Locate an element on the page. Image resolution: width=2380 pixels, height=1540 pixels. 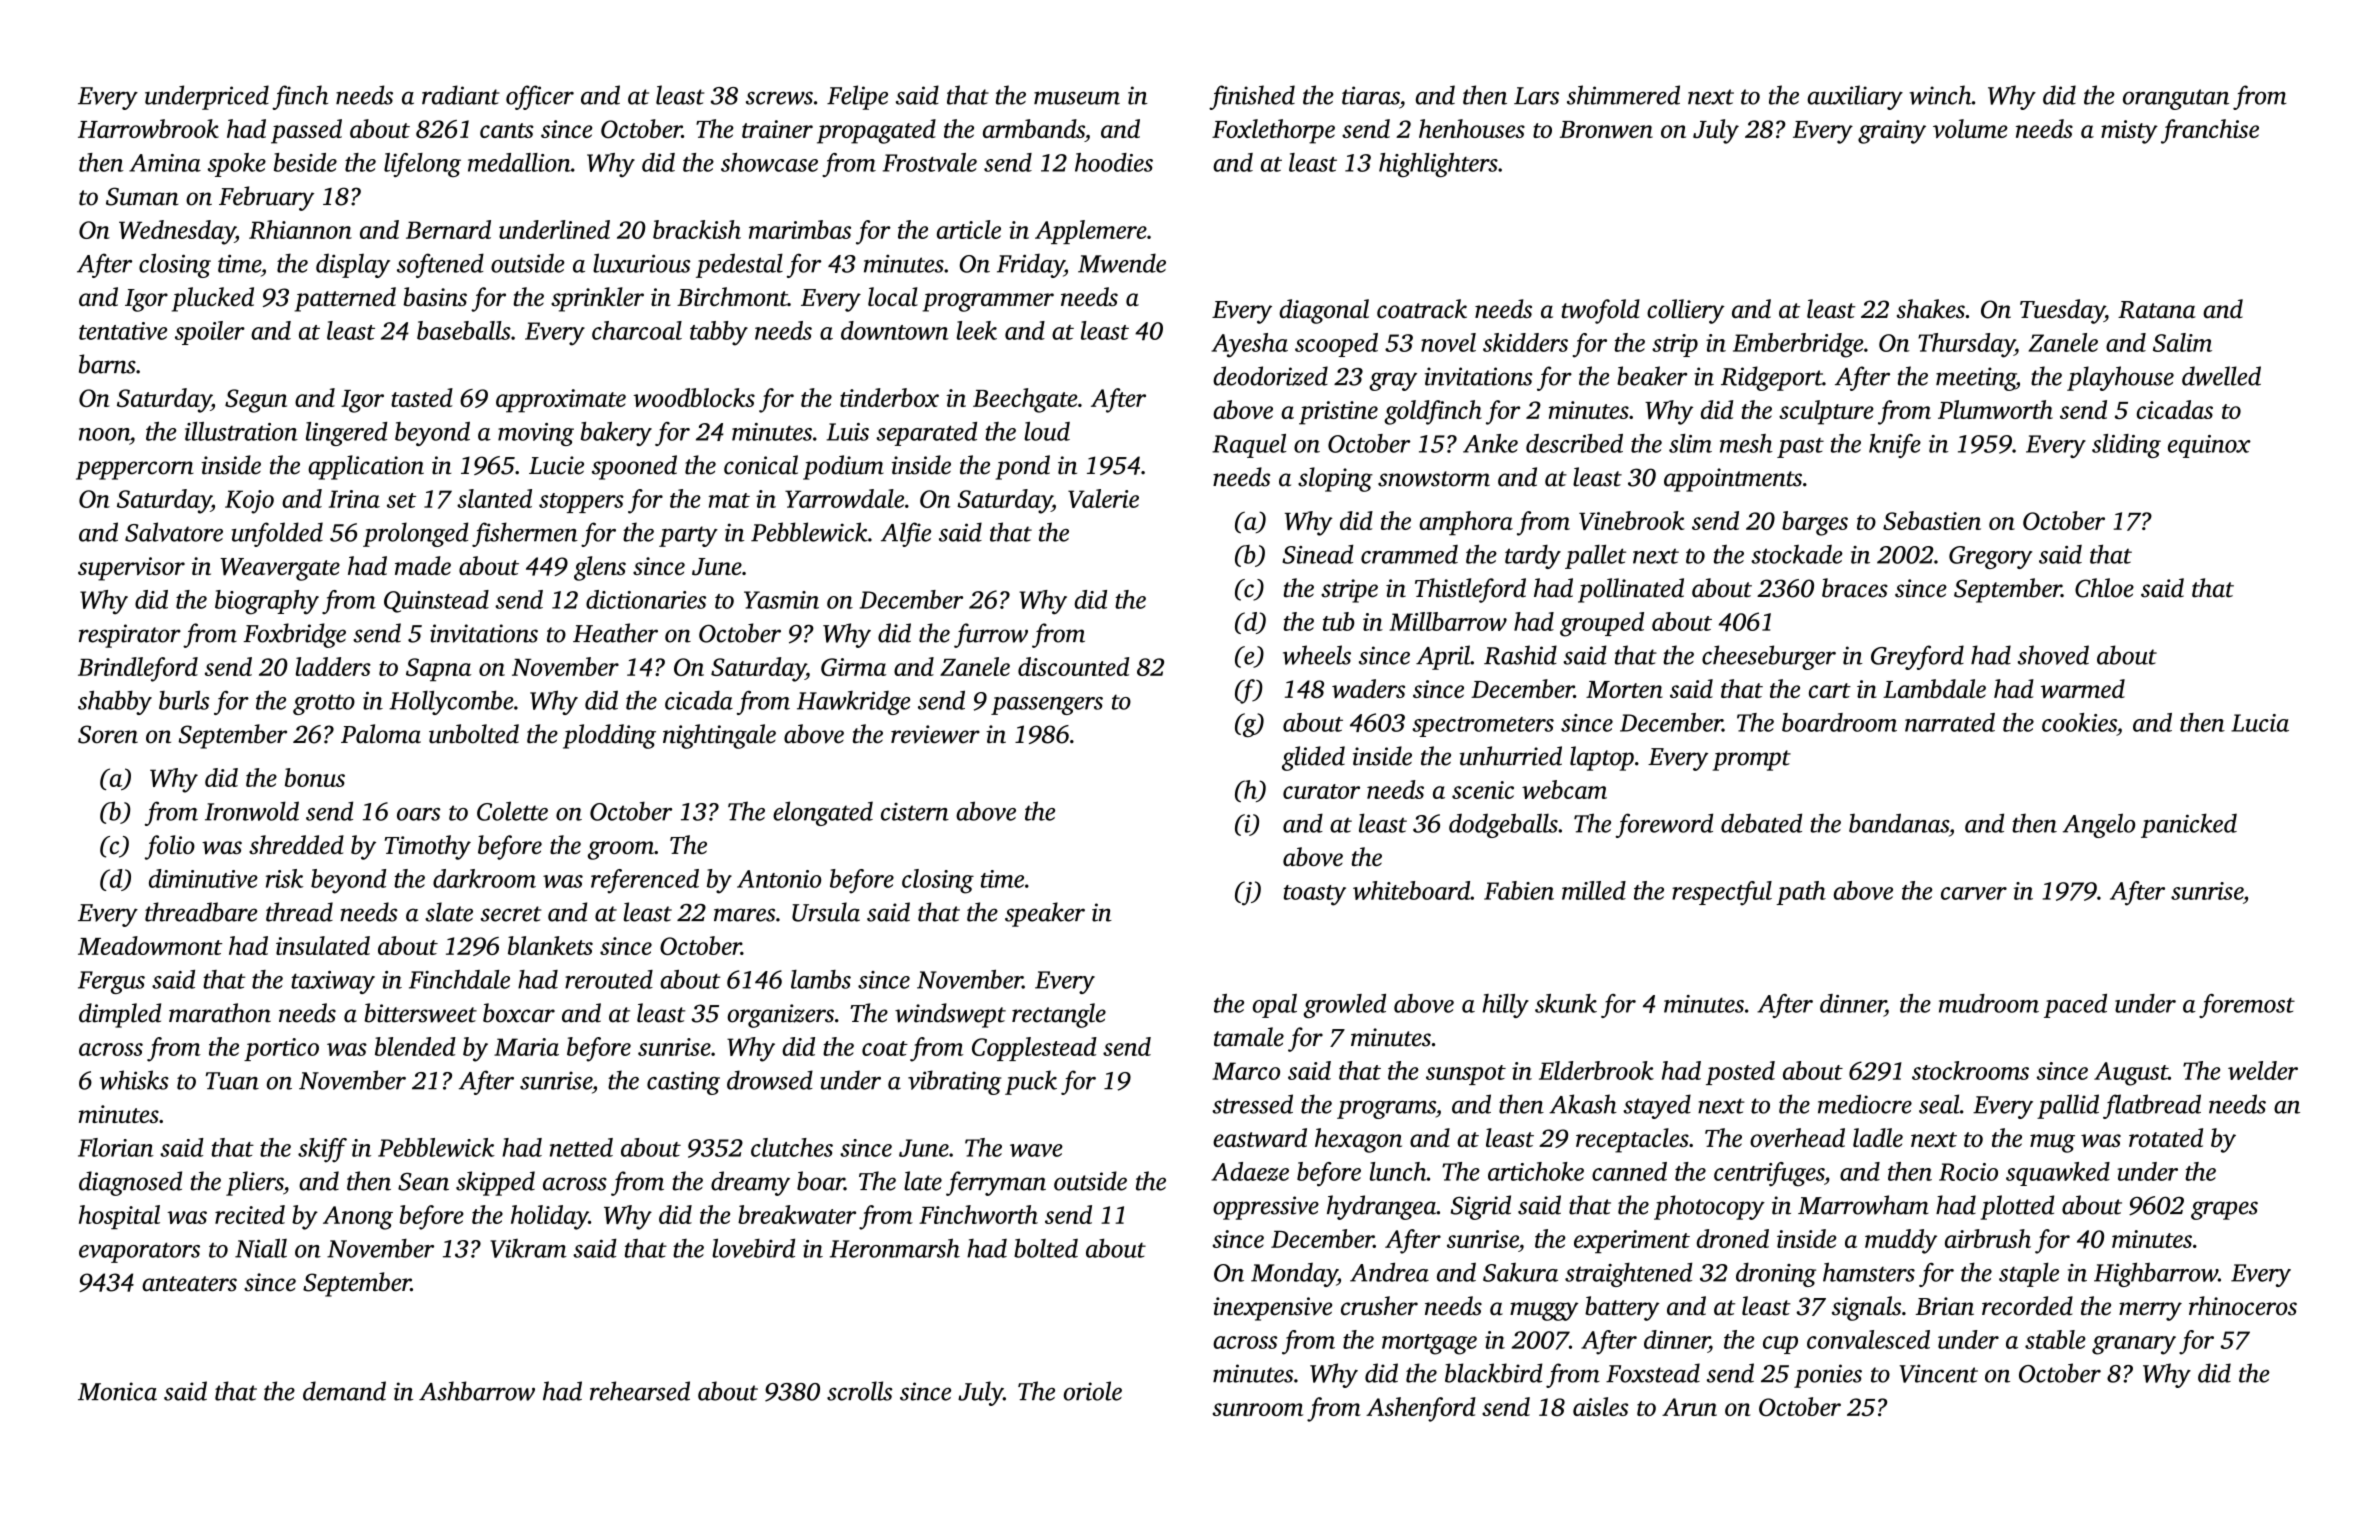
portico is located at coordinates (281, 1049).
